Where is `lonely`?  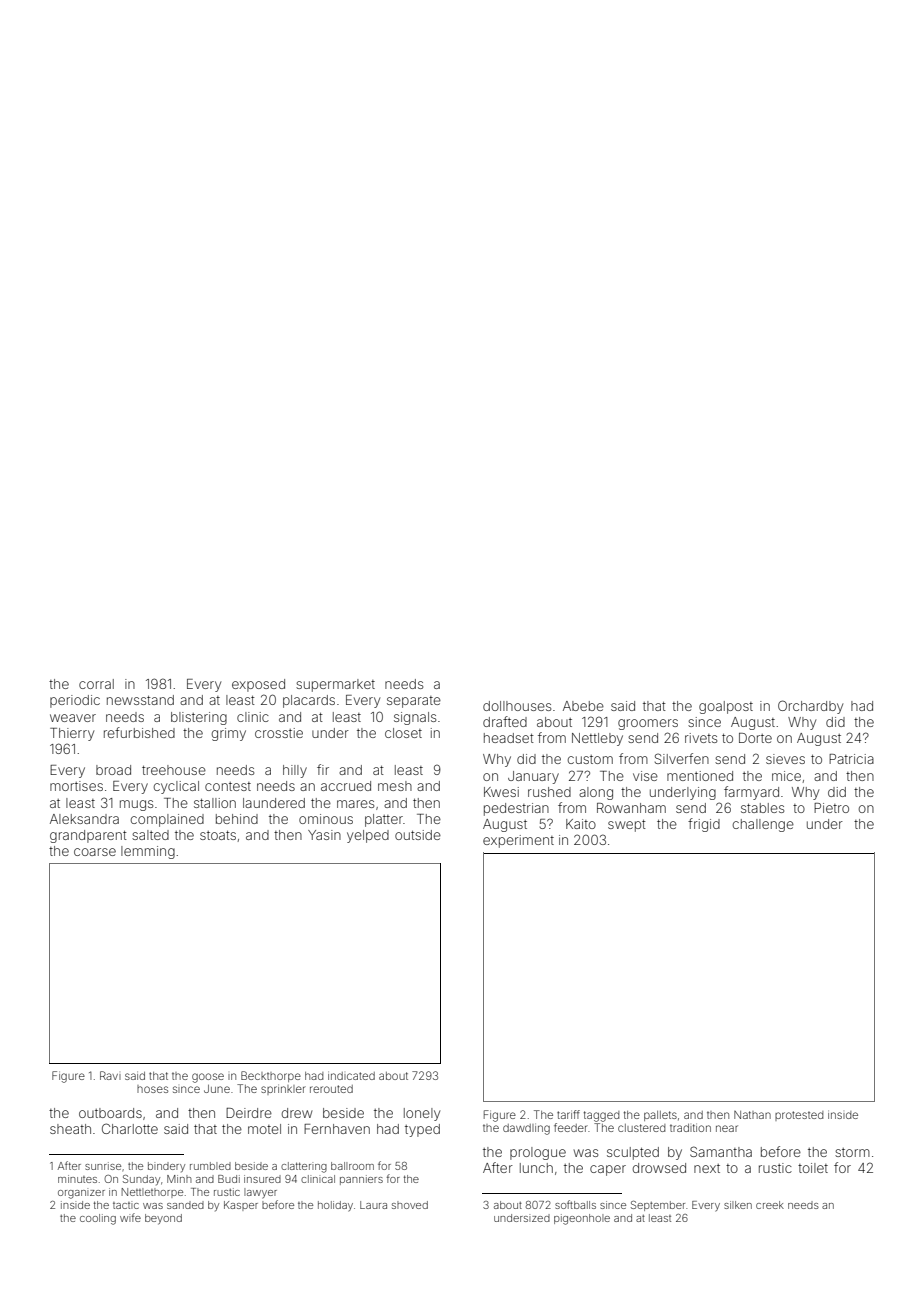 lonely is located at coordinates (422, 1114).
